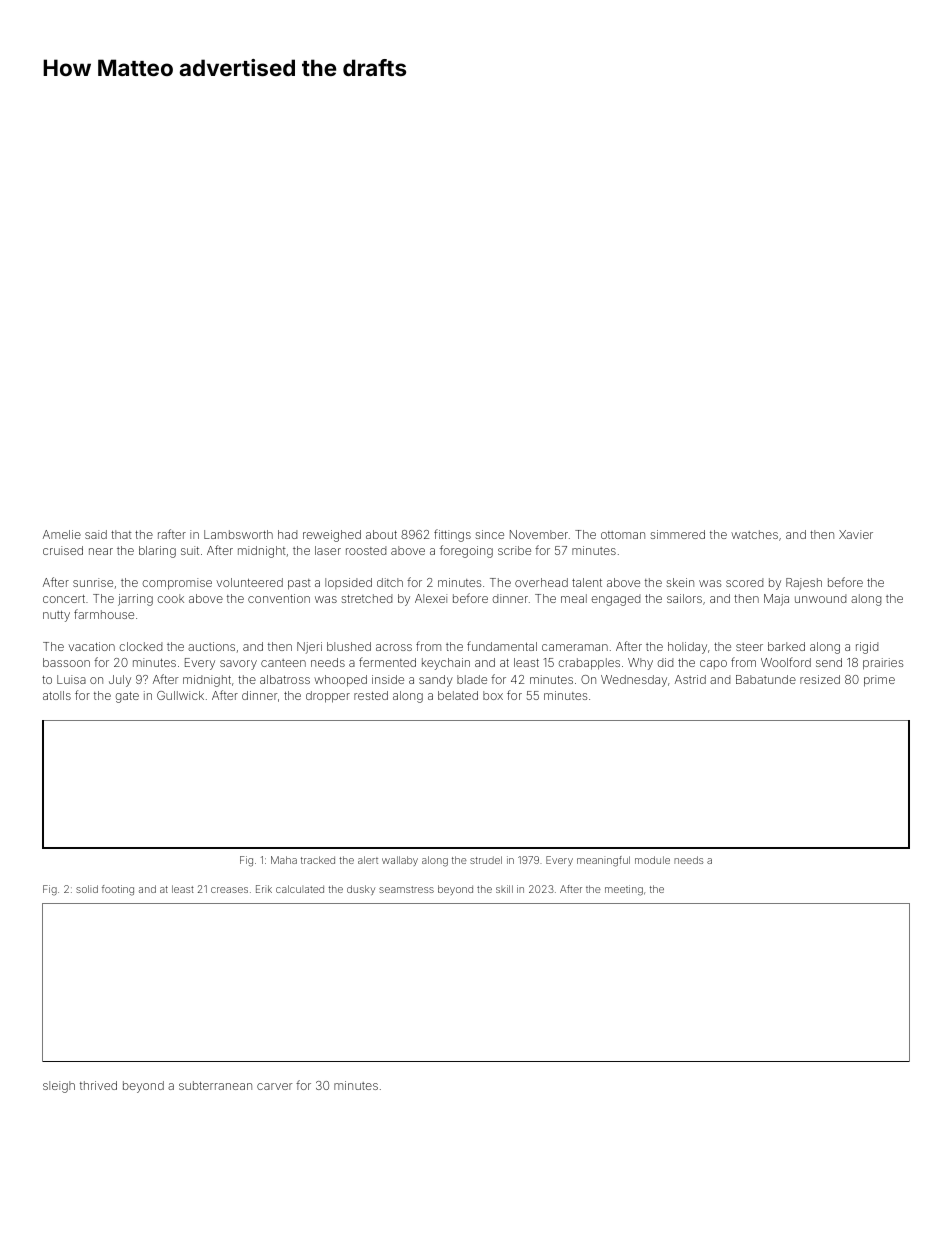 This screenshot has height=1233, width=952. Describe the element at coordinates (400, 861) in the screenshot. I see `wallaby` at that location.
